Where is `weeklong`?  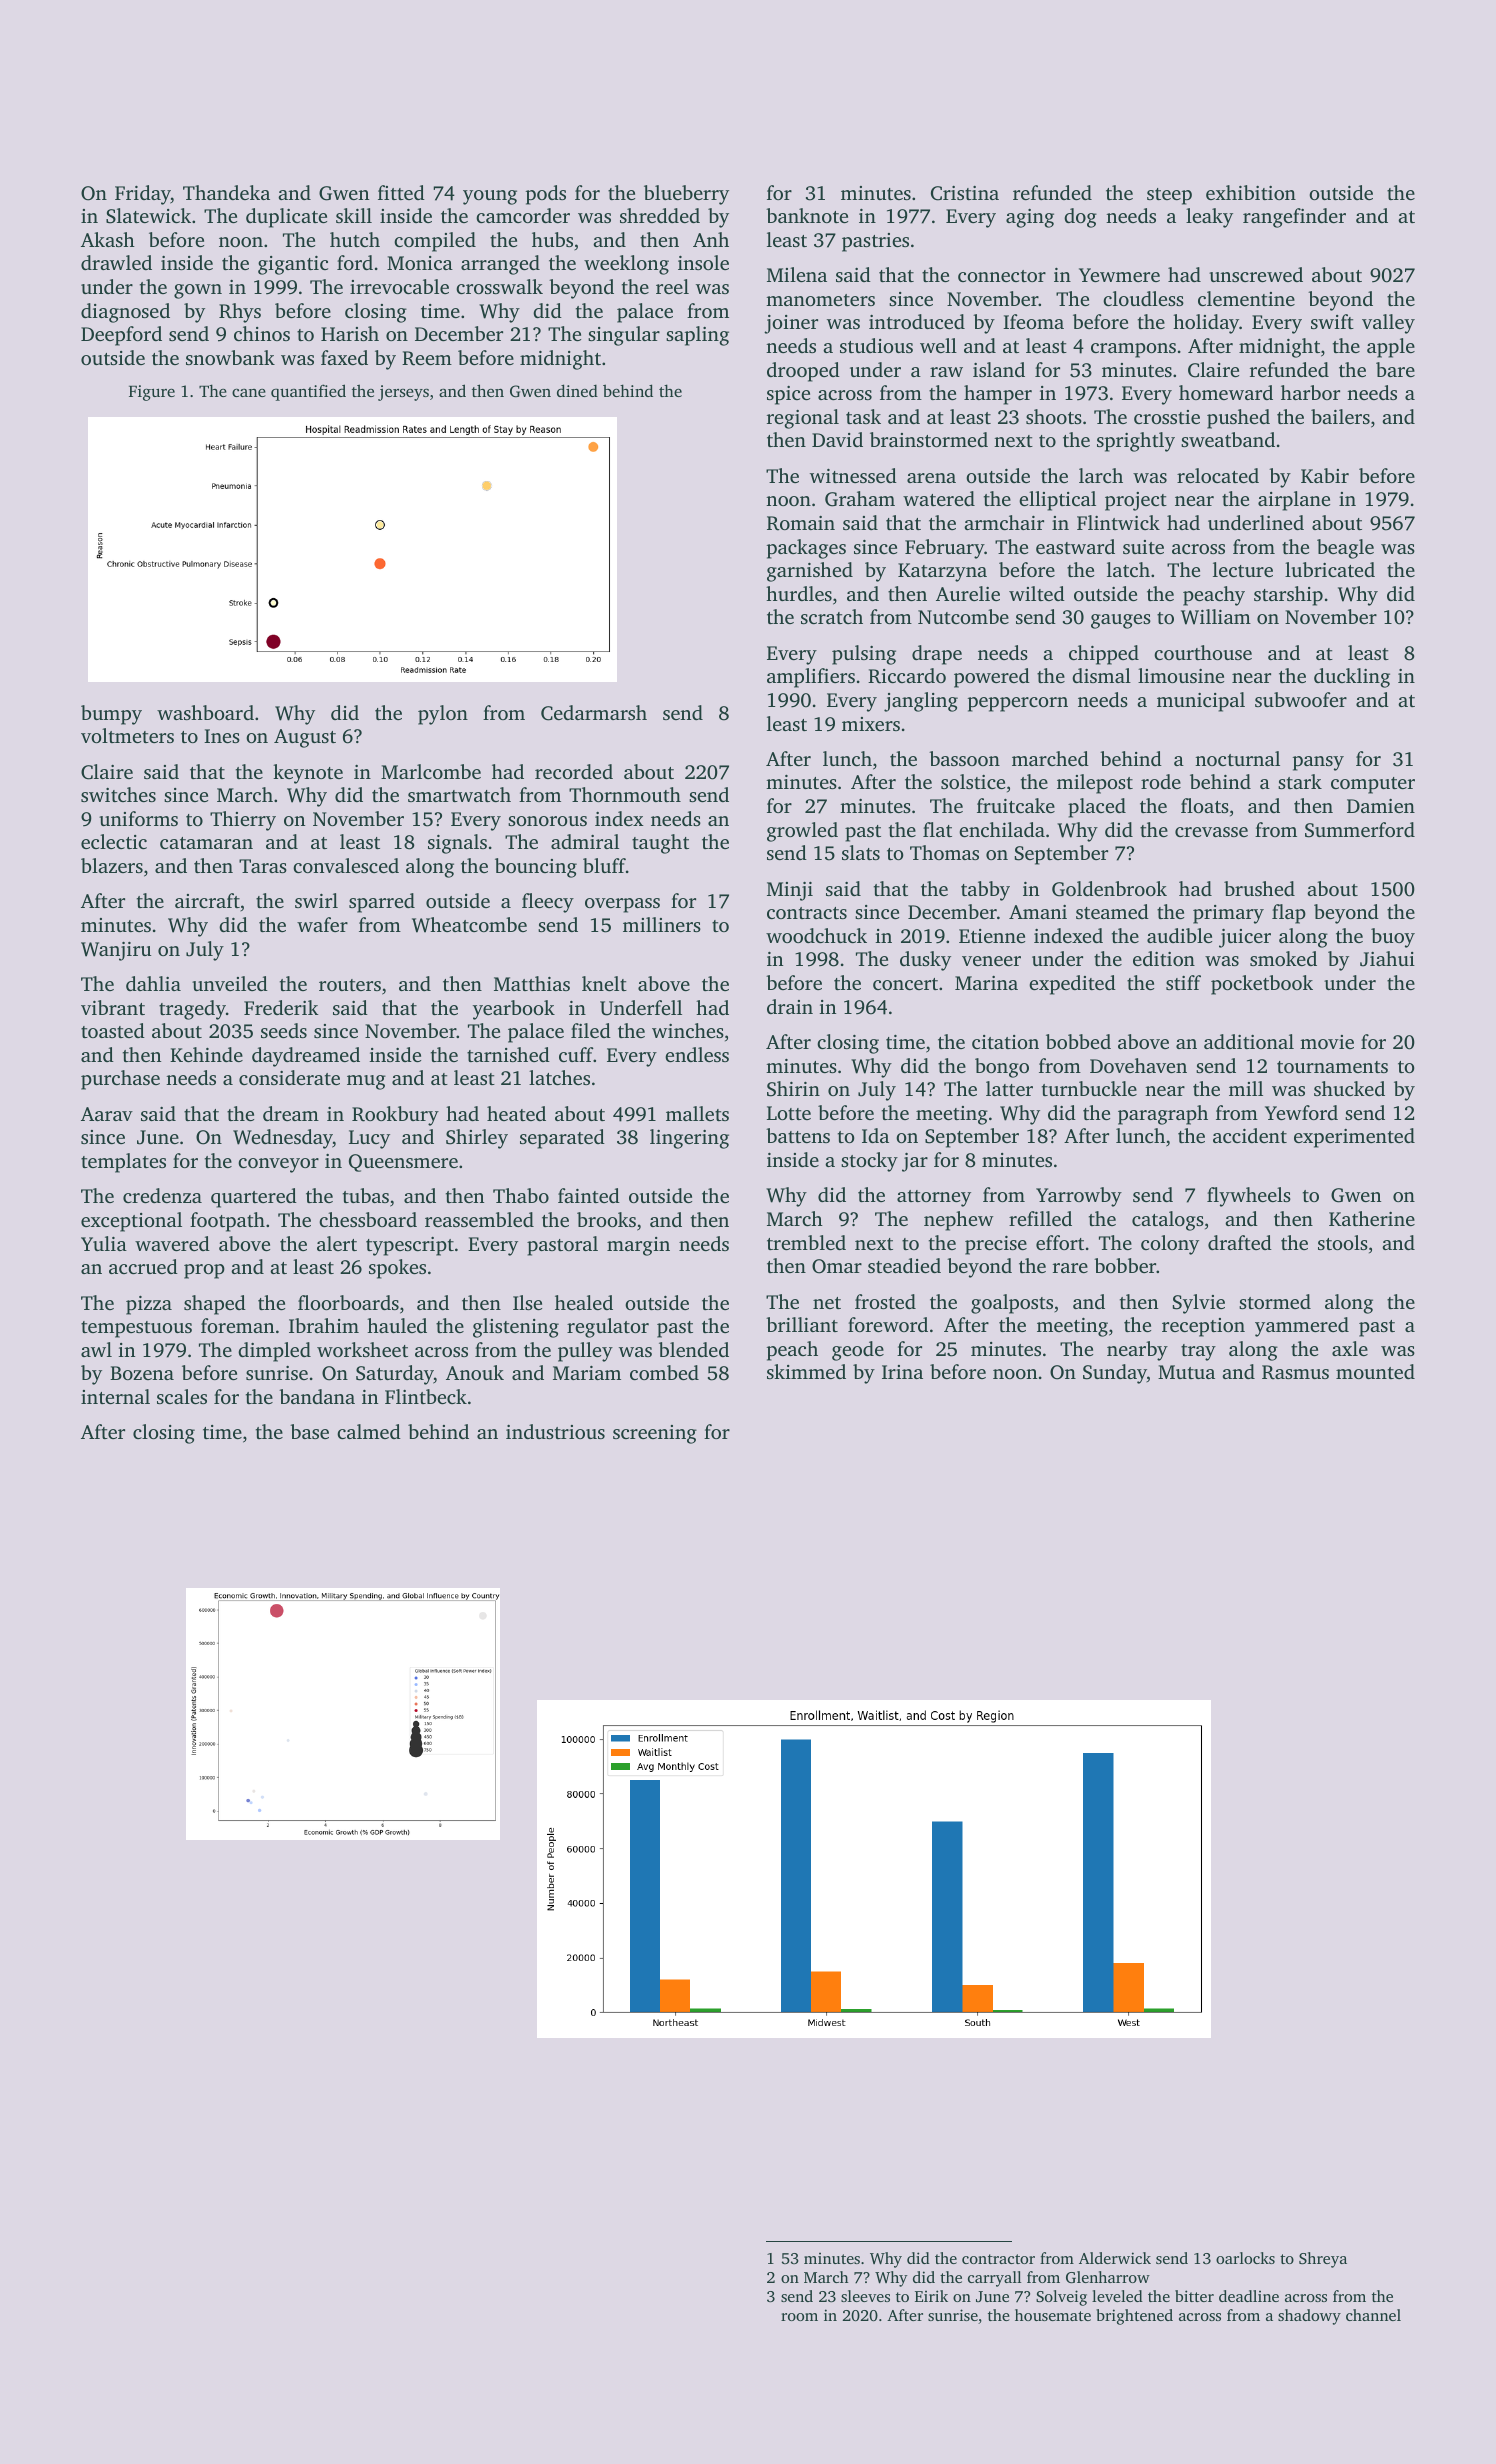
weeklong is located at coordinates (626, 265).
